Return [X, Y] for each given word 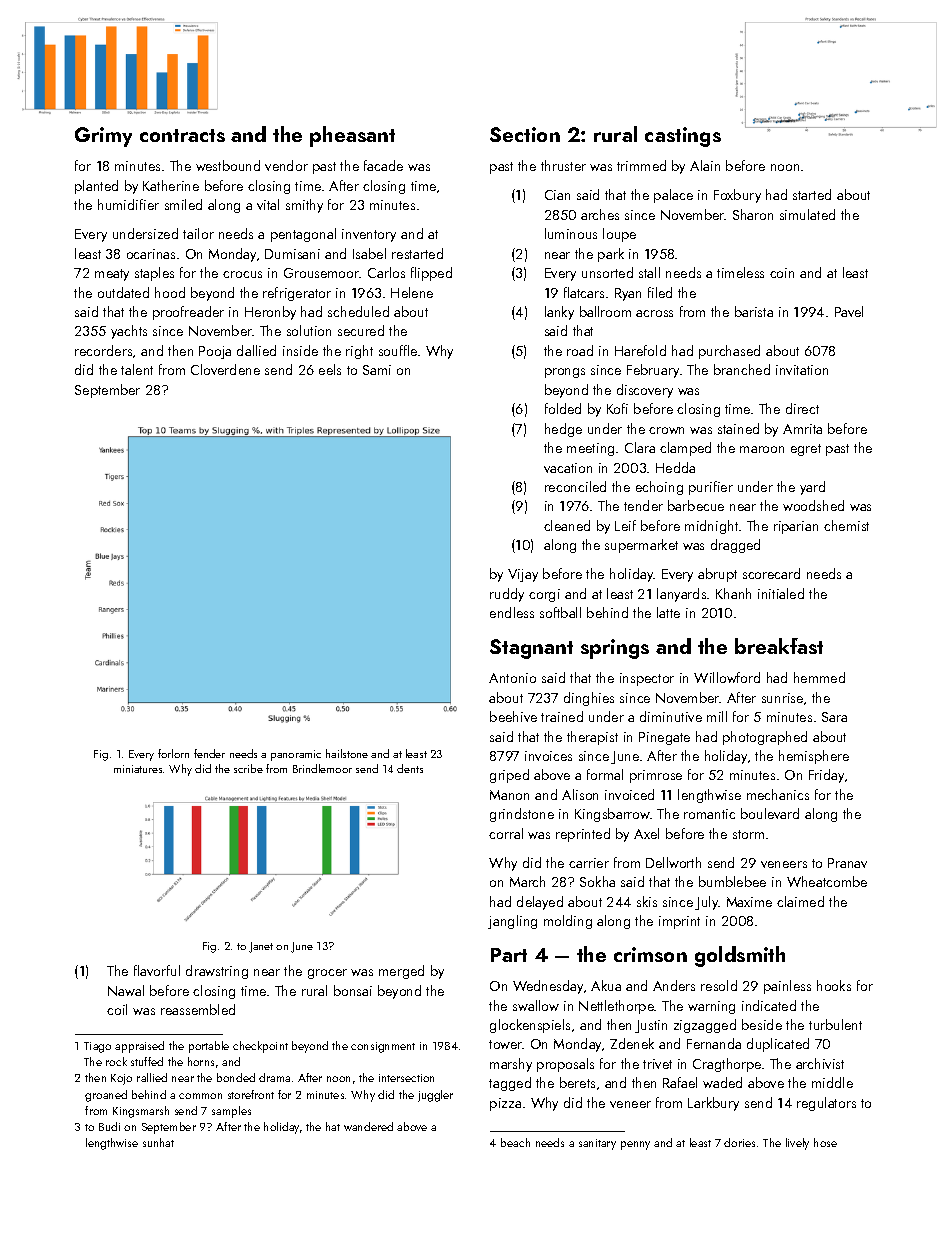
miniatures [138, 769]
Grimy [103, 137]
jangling [512, 922]
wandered [368, 1126]
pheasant [352, 136]
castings [683, 137]
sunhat [158, 1142]
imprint [679, 922]
